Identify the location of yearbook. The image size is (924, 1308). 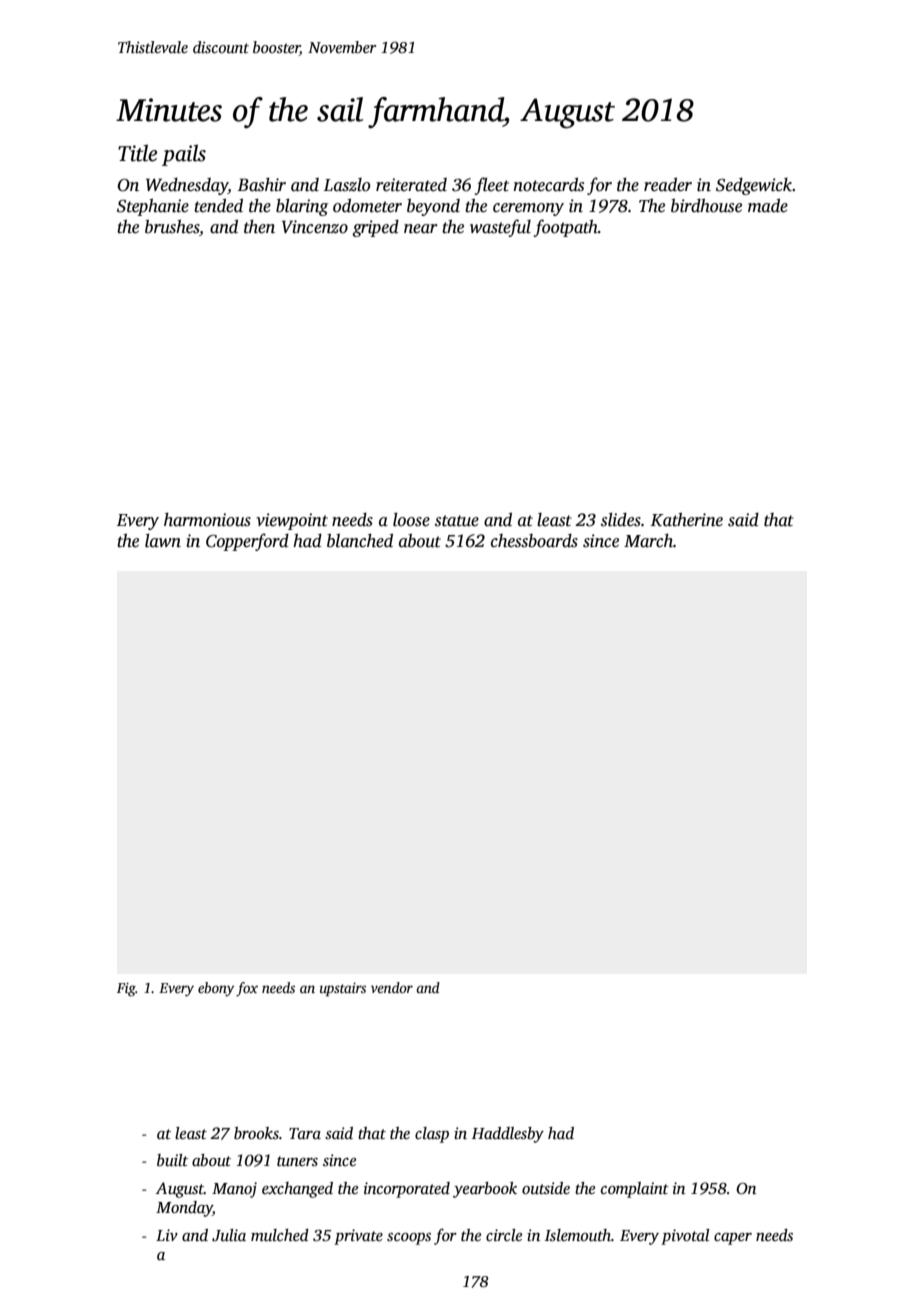
(485, 1190).
